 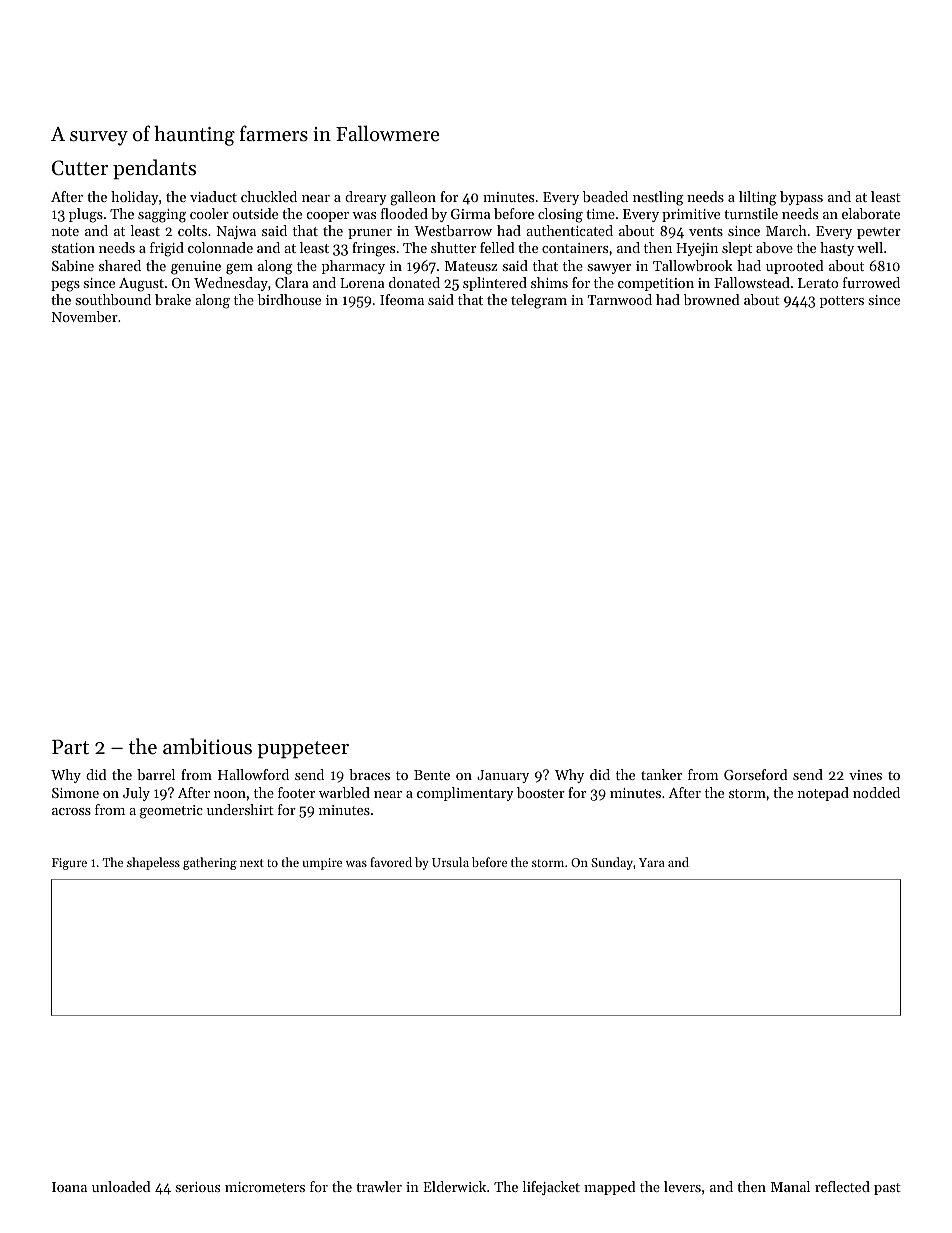 I want to click on lifejacket, so click(x=551, y=1188).
